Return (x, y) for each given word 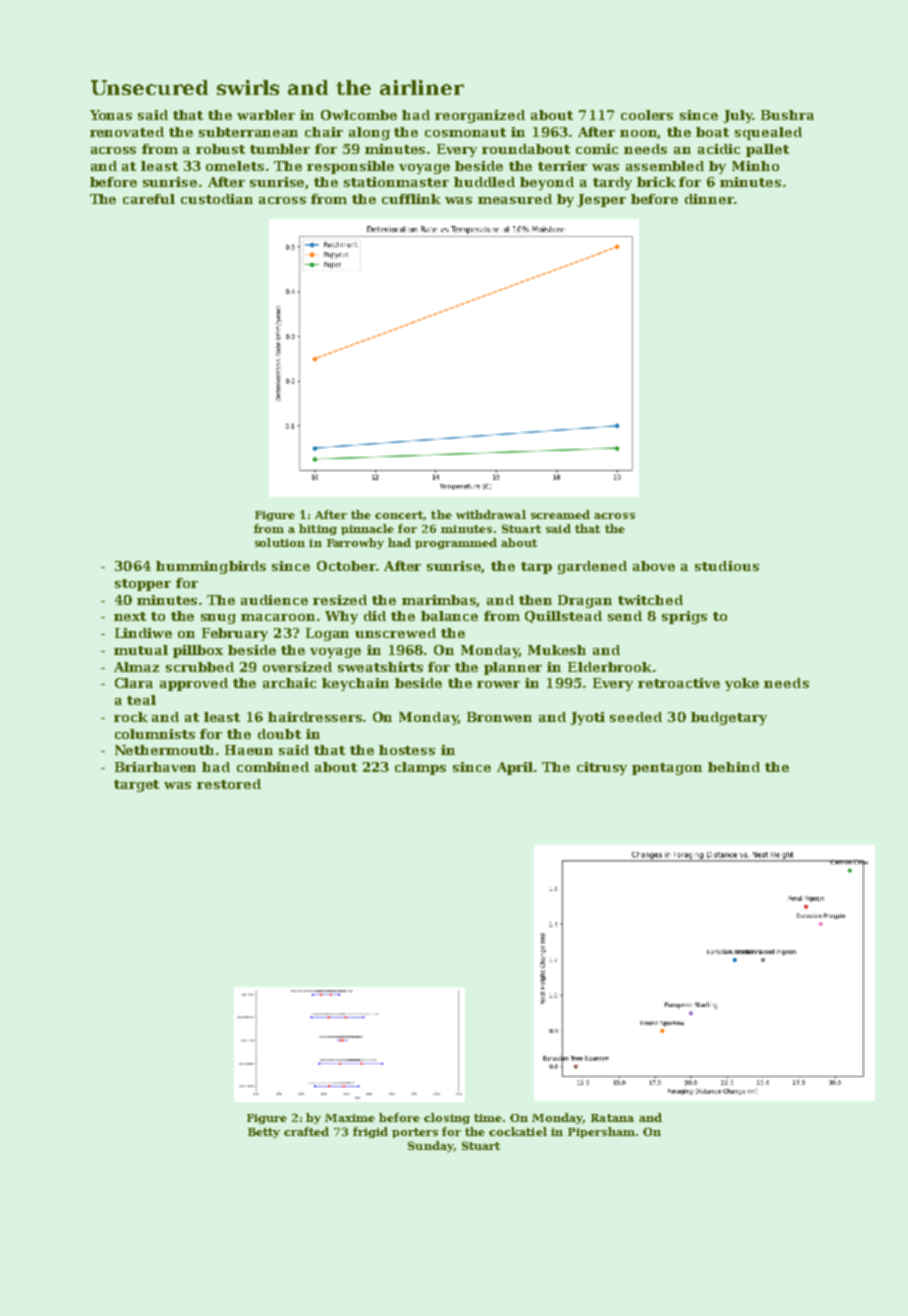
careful (149, 199)
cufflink (411, 199)
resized (340, 600)
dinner (709, 199)
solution (280, 542)
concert (399, 515)
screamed (560, 514)
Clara (134, 683)
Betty (264, 1133)
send (625, 616)
